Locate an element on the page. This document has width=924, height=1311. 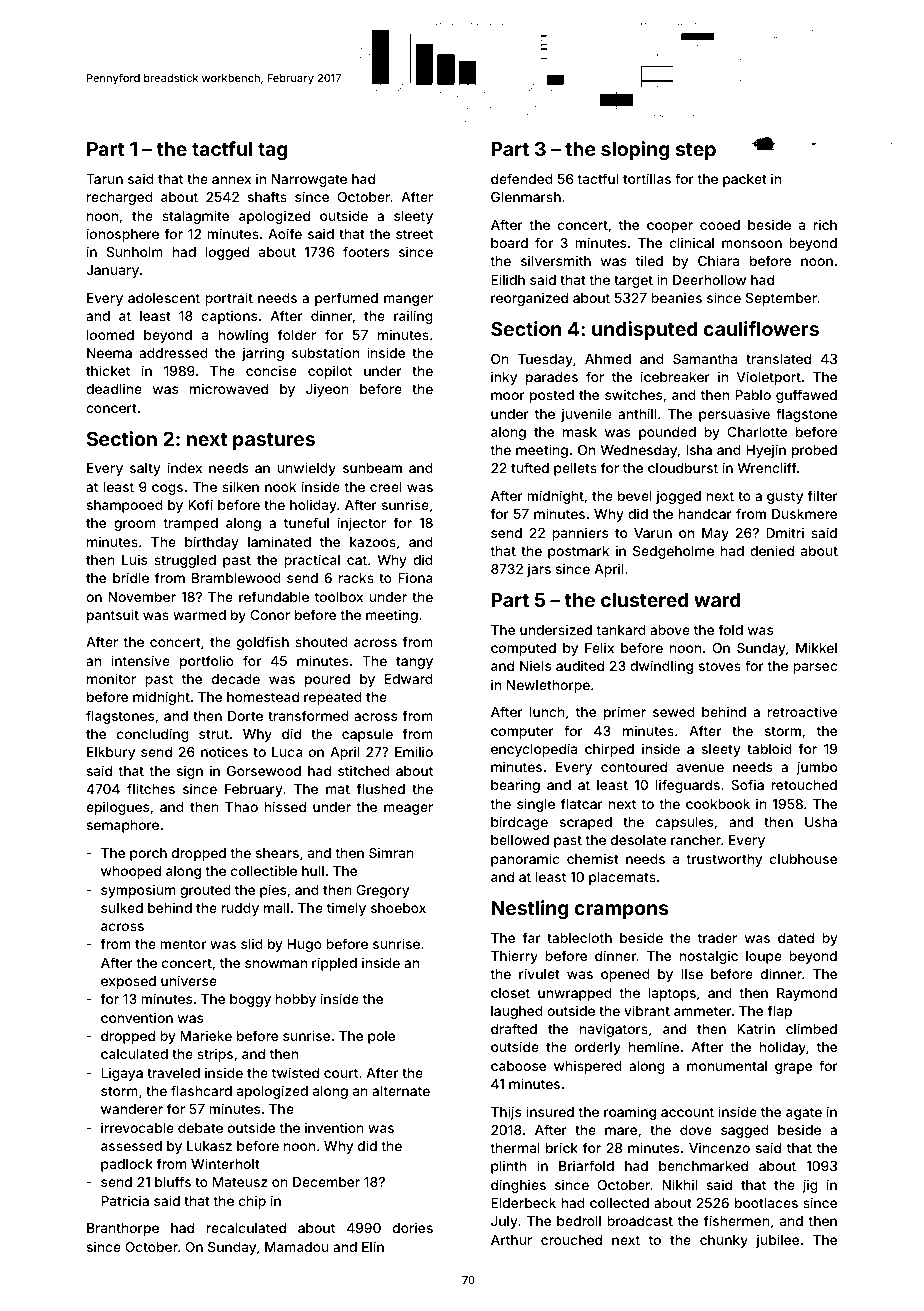
contoured is located at coordinates (634, 767).
